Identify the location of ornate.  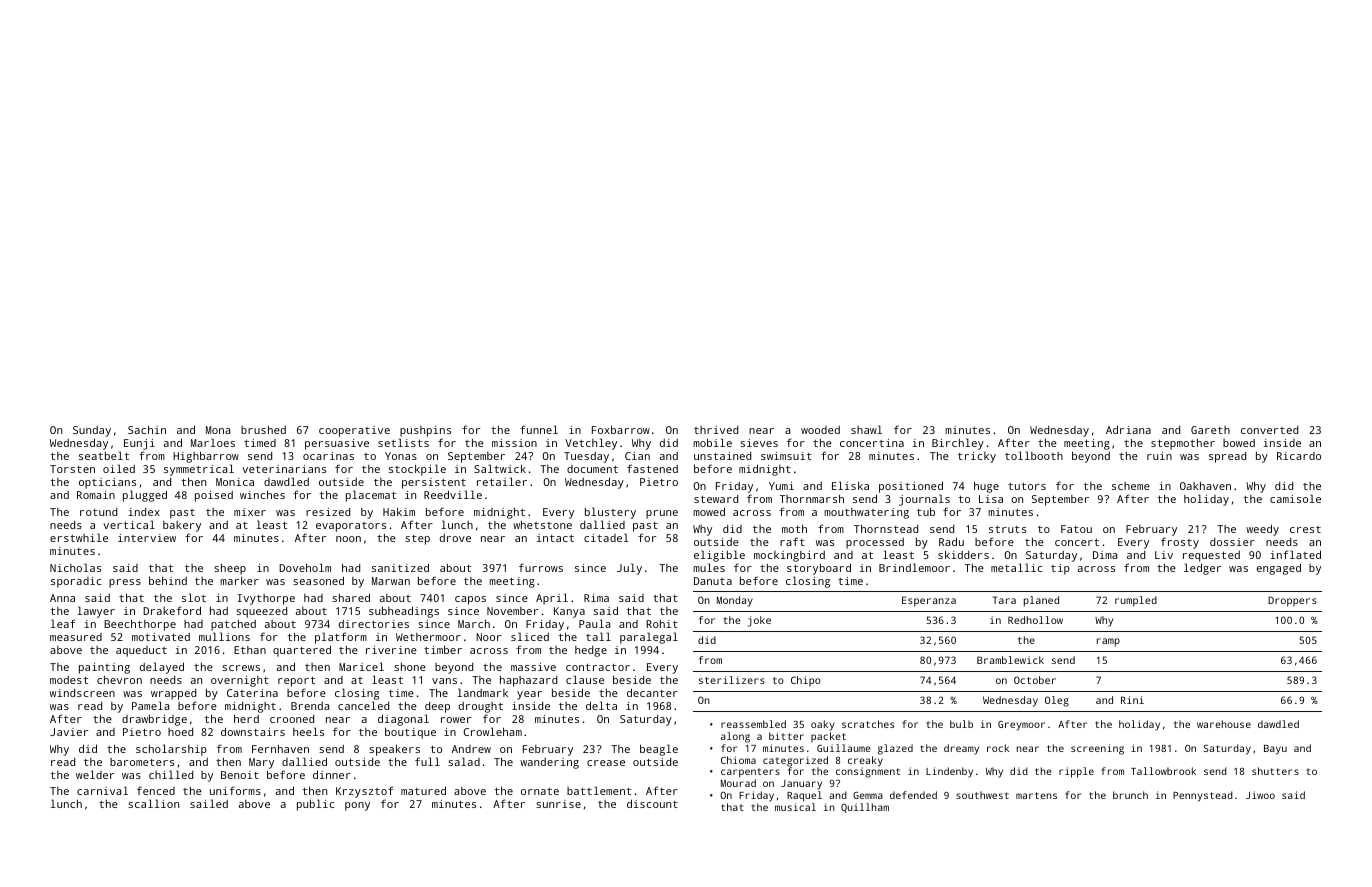
(540, 791).
